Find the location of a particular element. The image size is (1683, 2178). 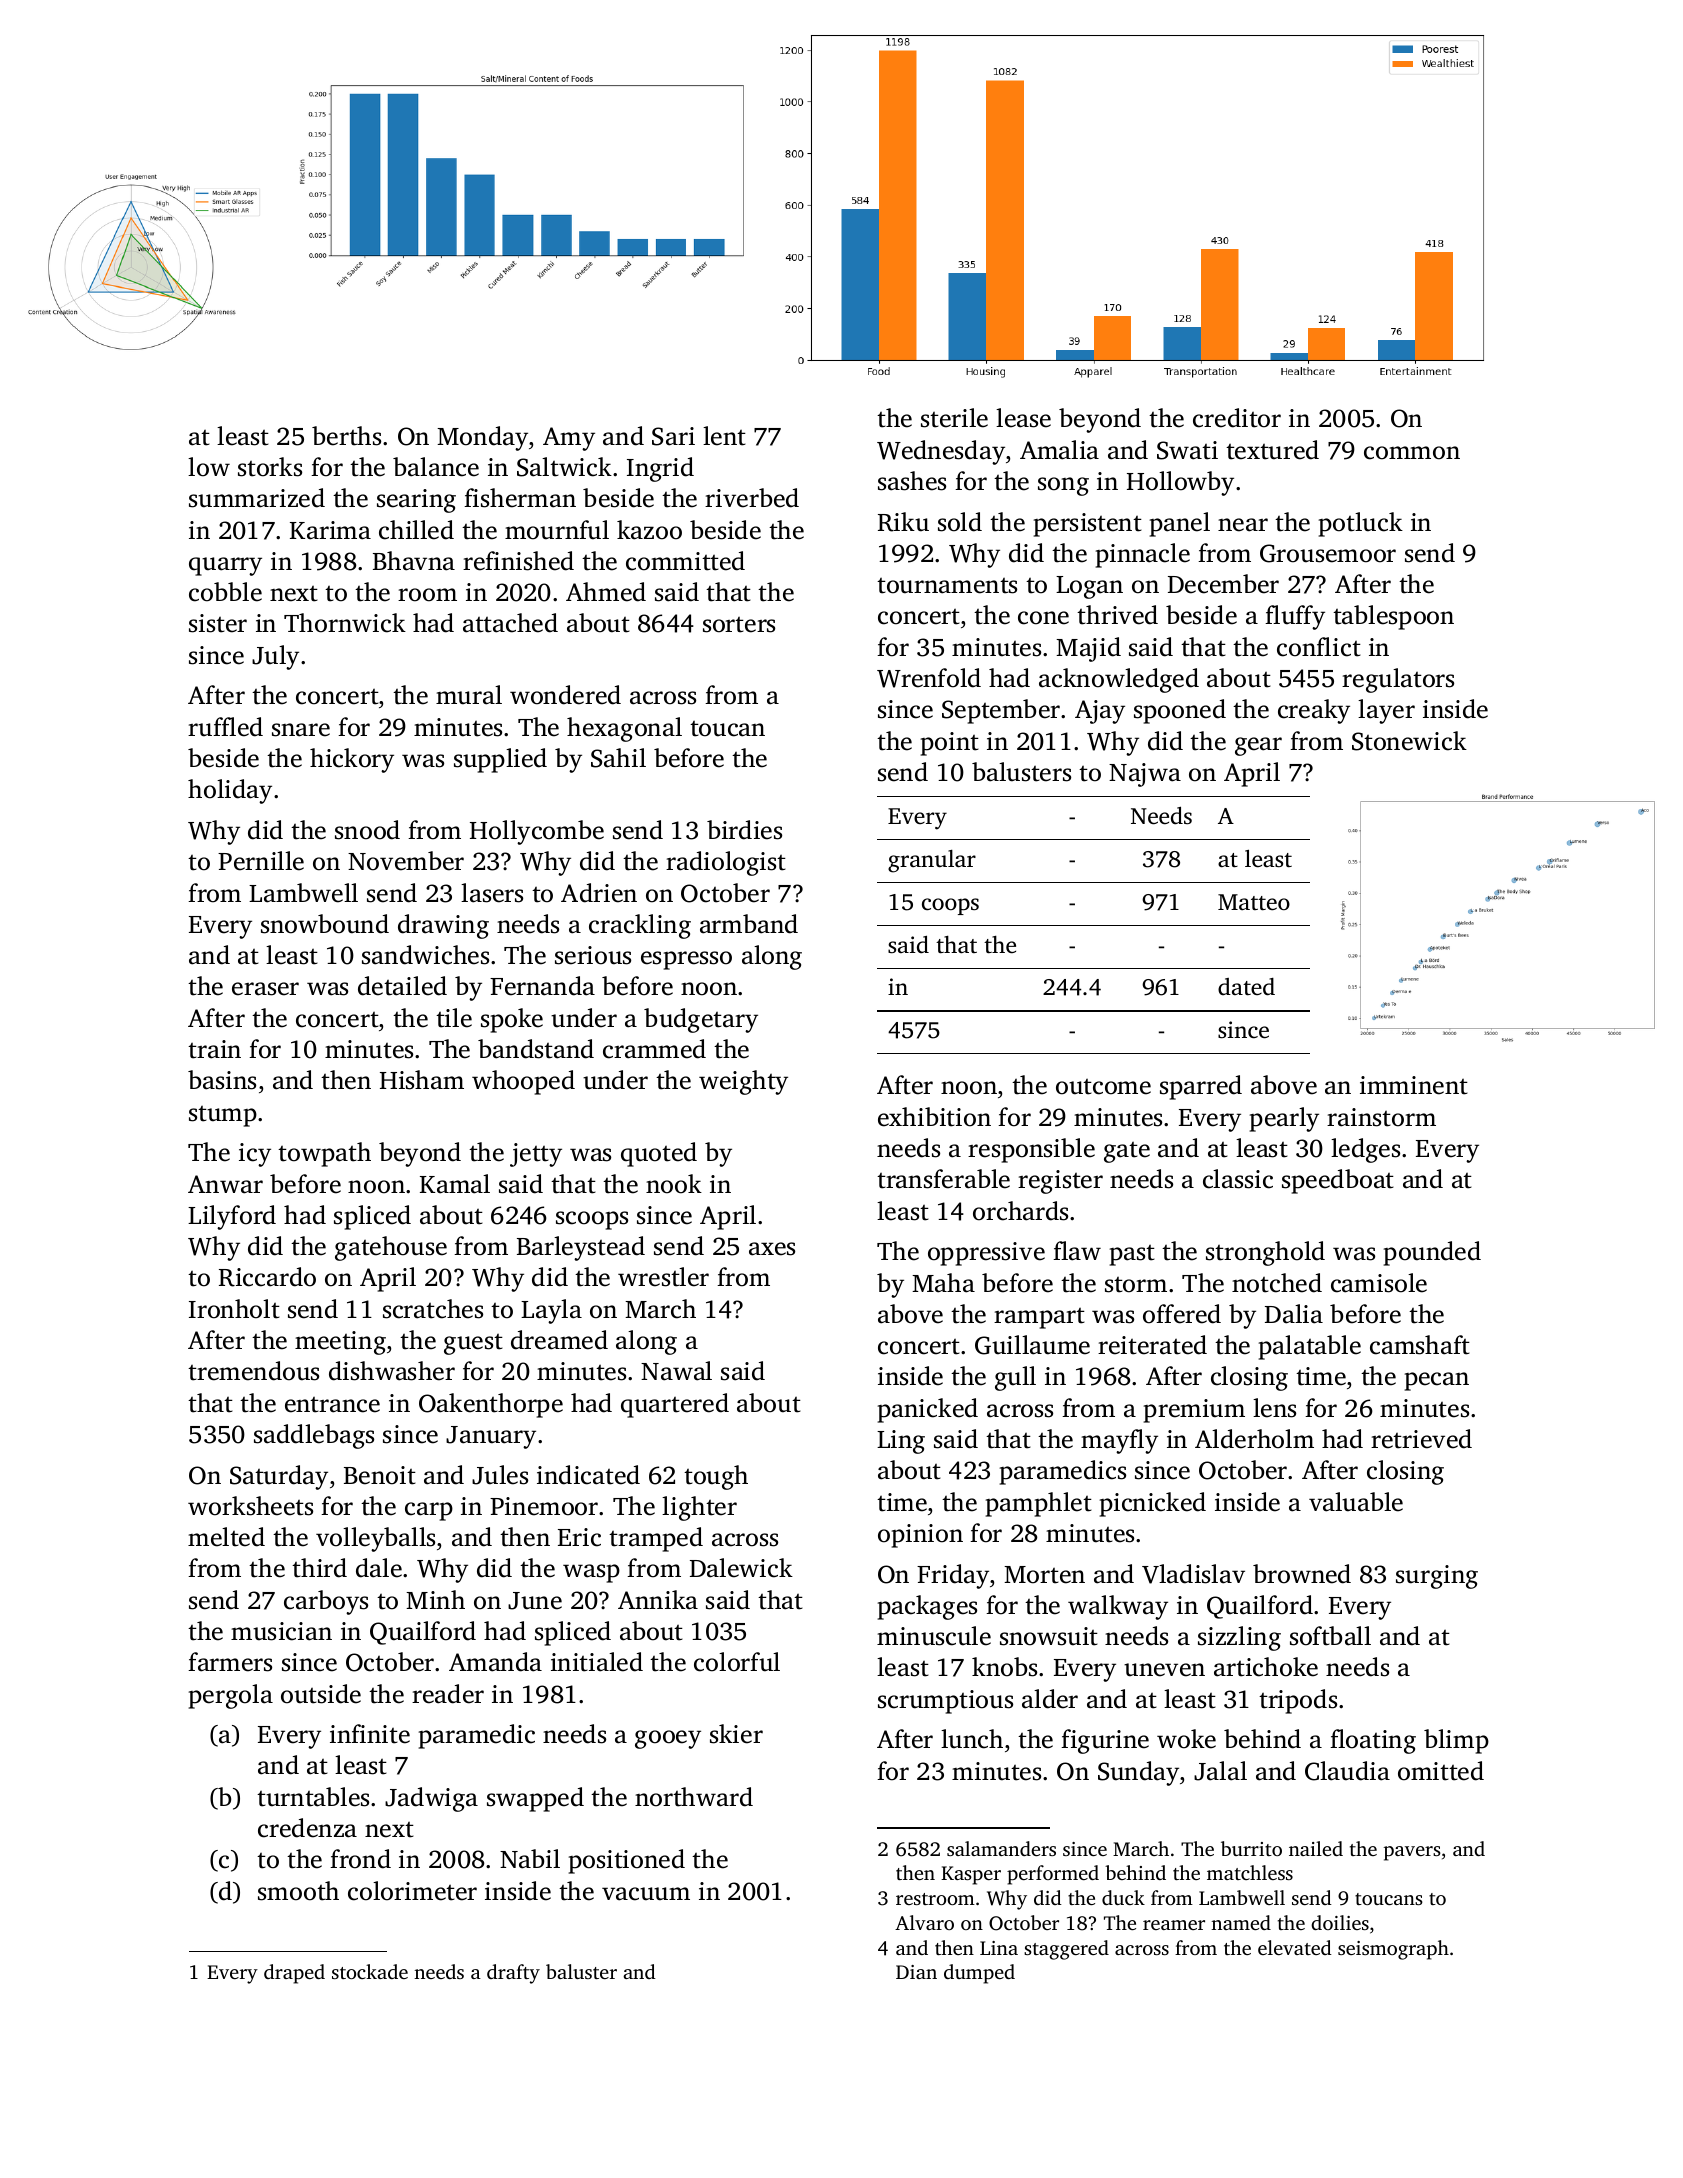

Pernille is located at coordinates (261, 861).
